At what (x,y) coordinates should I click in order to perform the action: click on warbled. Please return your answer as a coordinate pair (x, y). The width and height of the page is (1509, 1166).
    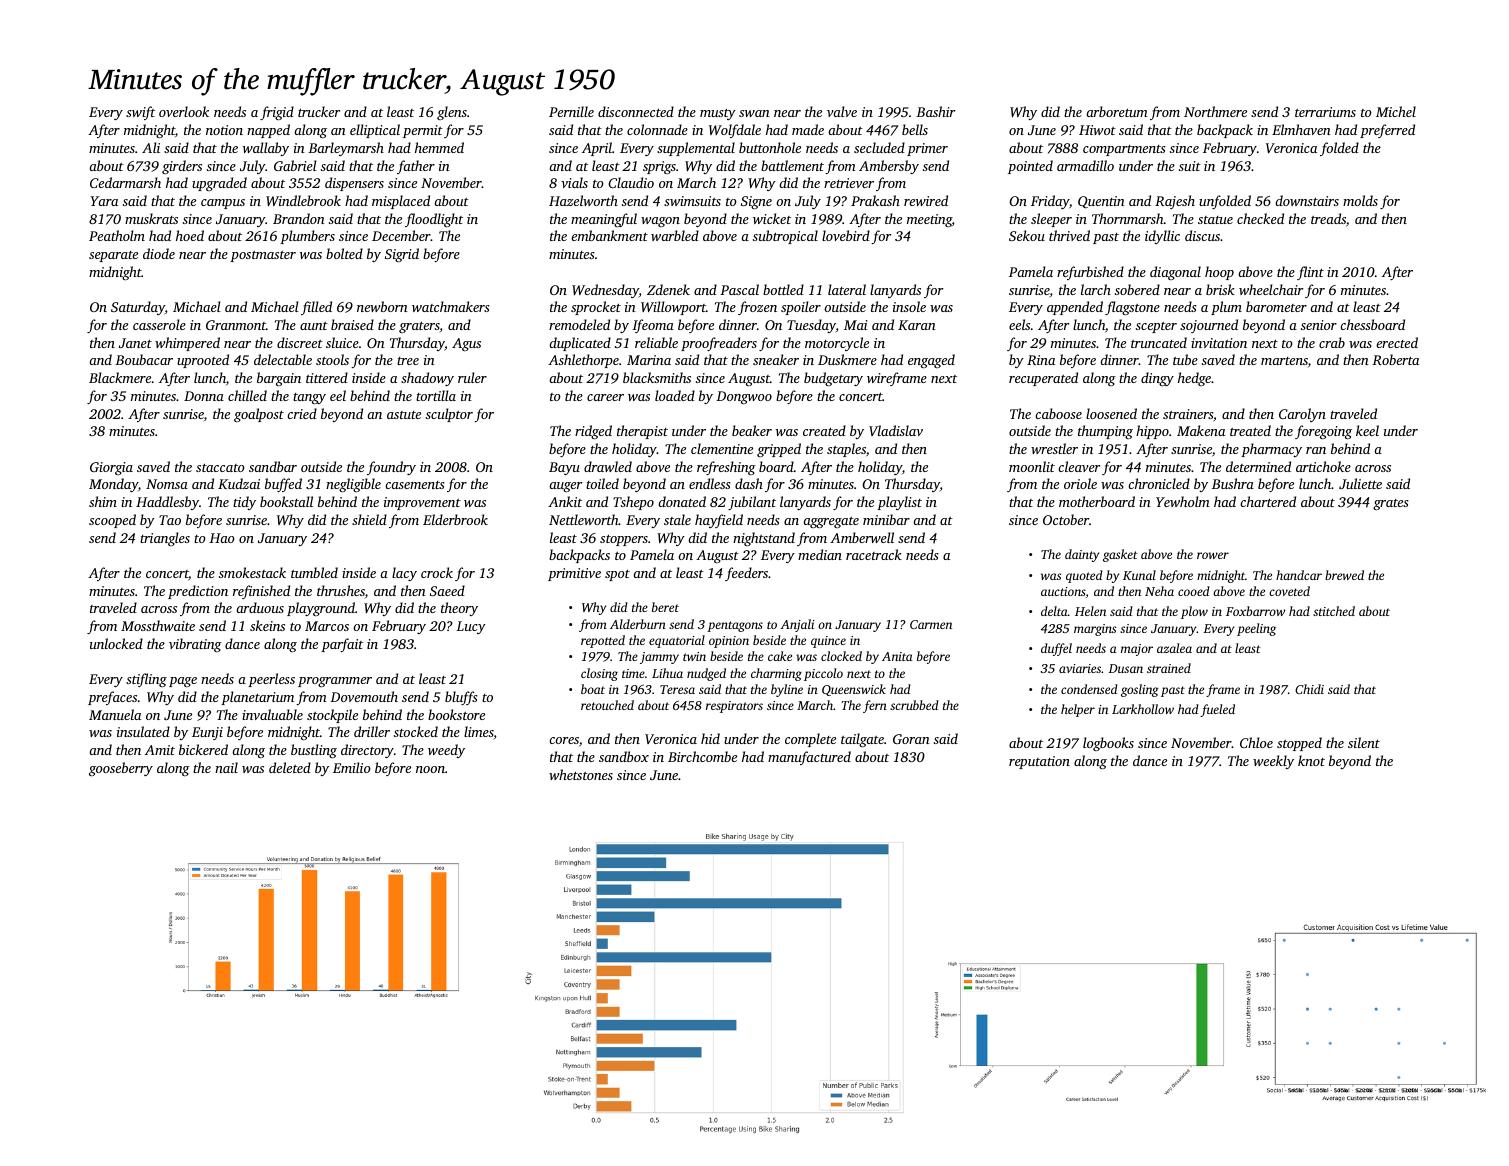
    Looking at the image, I should click on (675, 235).
